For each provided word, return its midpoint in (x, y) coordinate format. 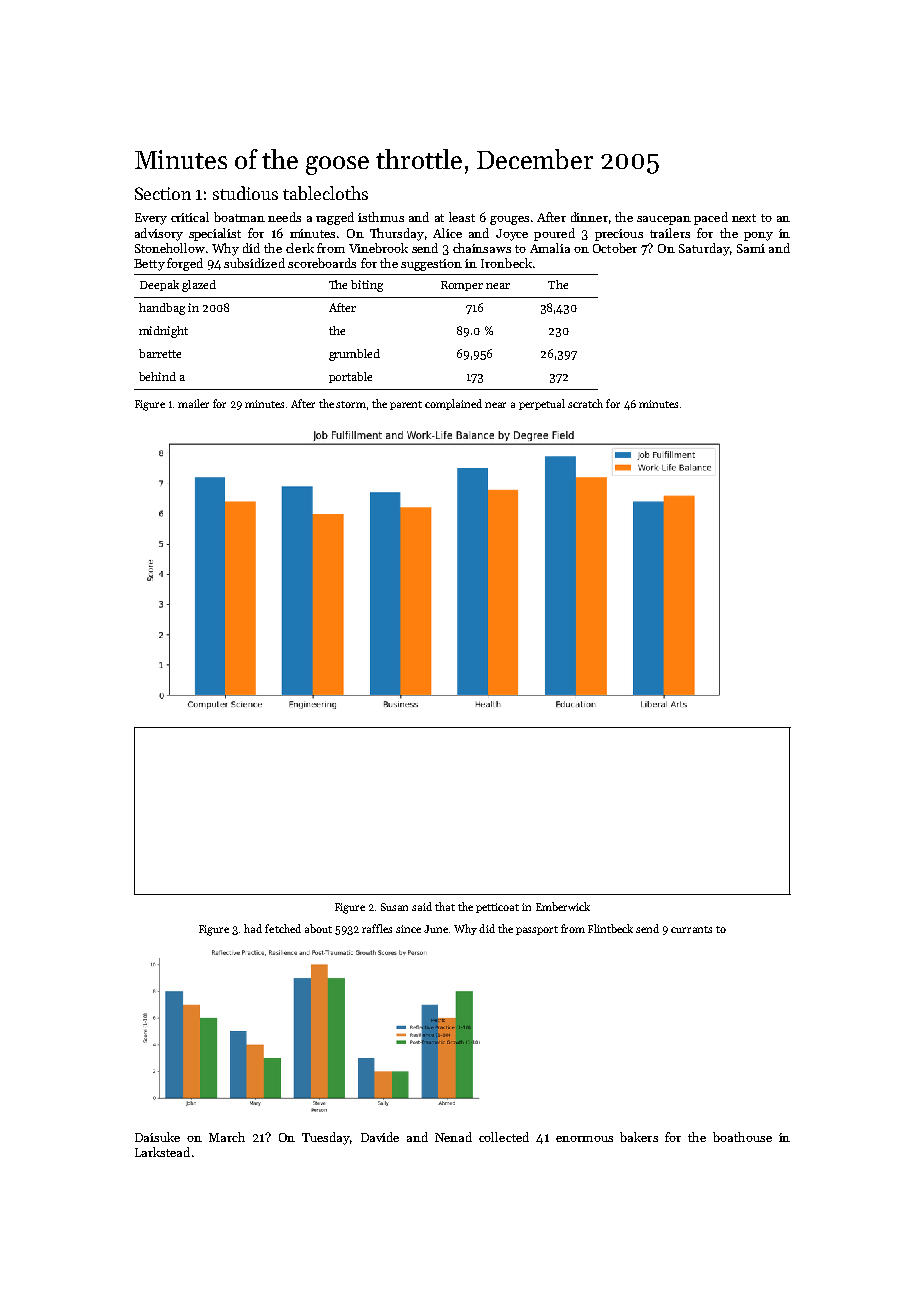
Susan (394, 907)
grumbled (354, 355)
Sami (751, 248)
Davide (380, 1137)
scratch (585, 403)
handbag (162, 309)
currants (691, 929)
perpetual (542, 404)
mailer (193, 403)
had (253, 928)
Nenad (453, 1137)
